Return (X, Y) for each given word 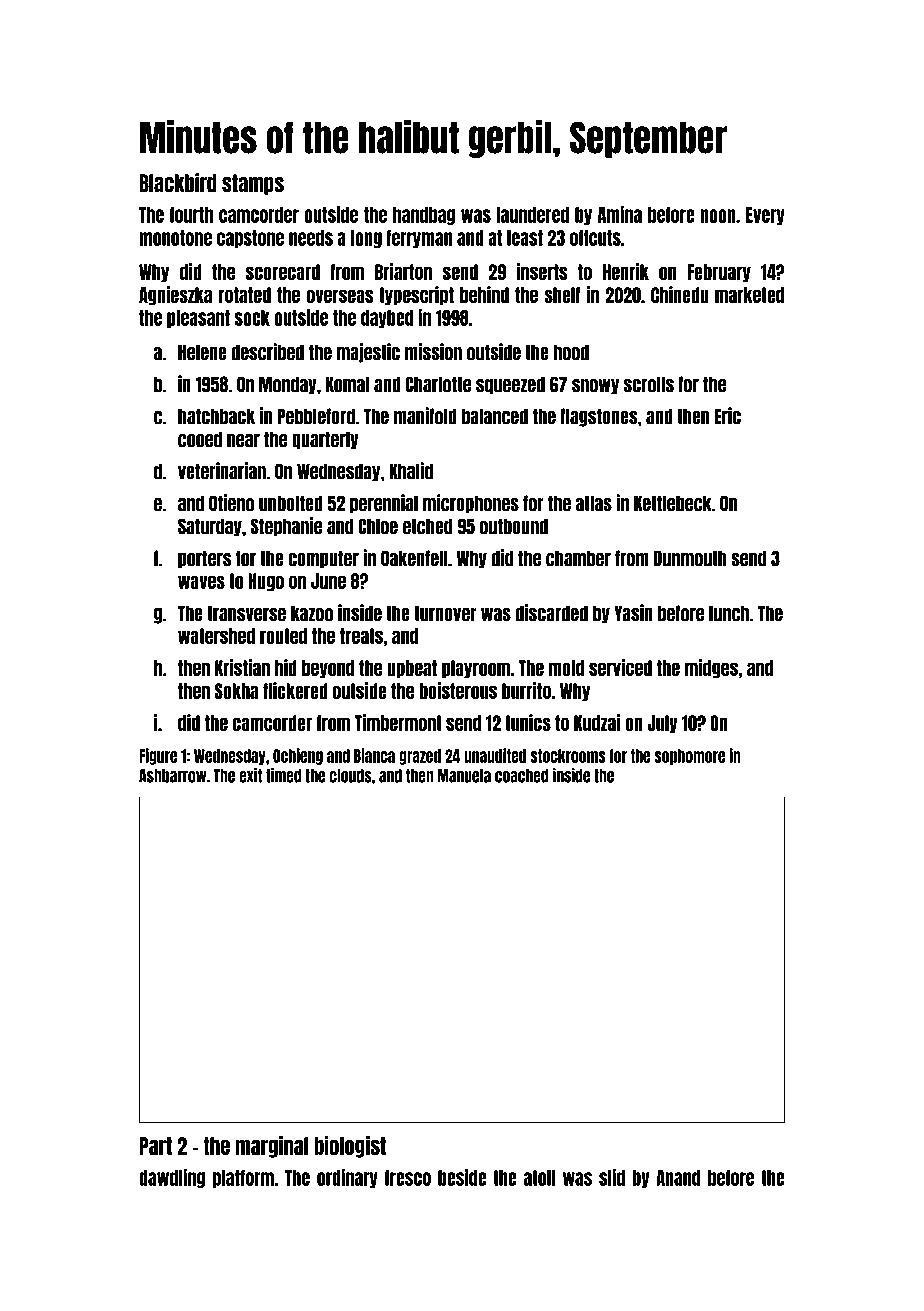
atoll (539, 1178)
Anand (678, 1178)
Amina (620, 214)
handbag (424, 216)
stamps (253, 184)
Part (156, 1146)
